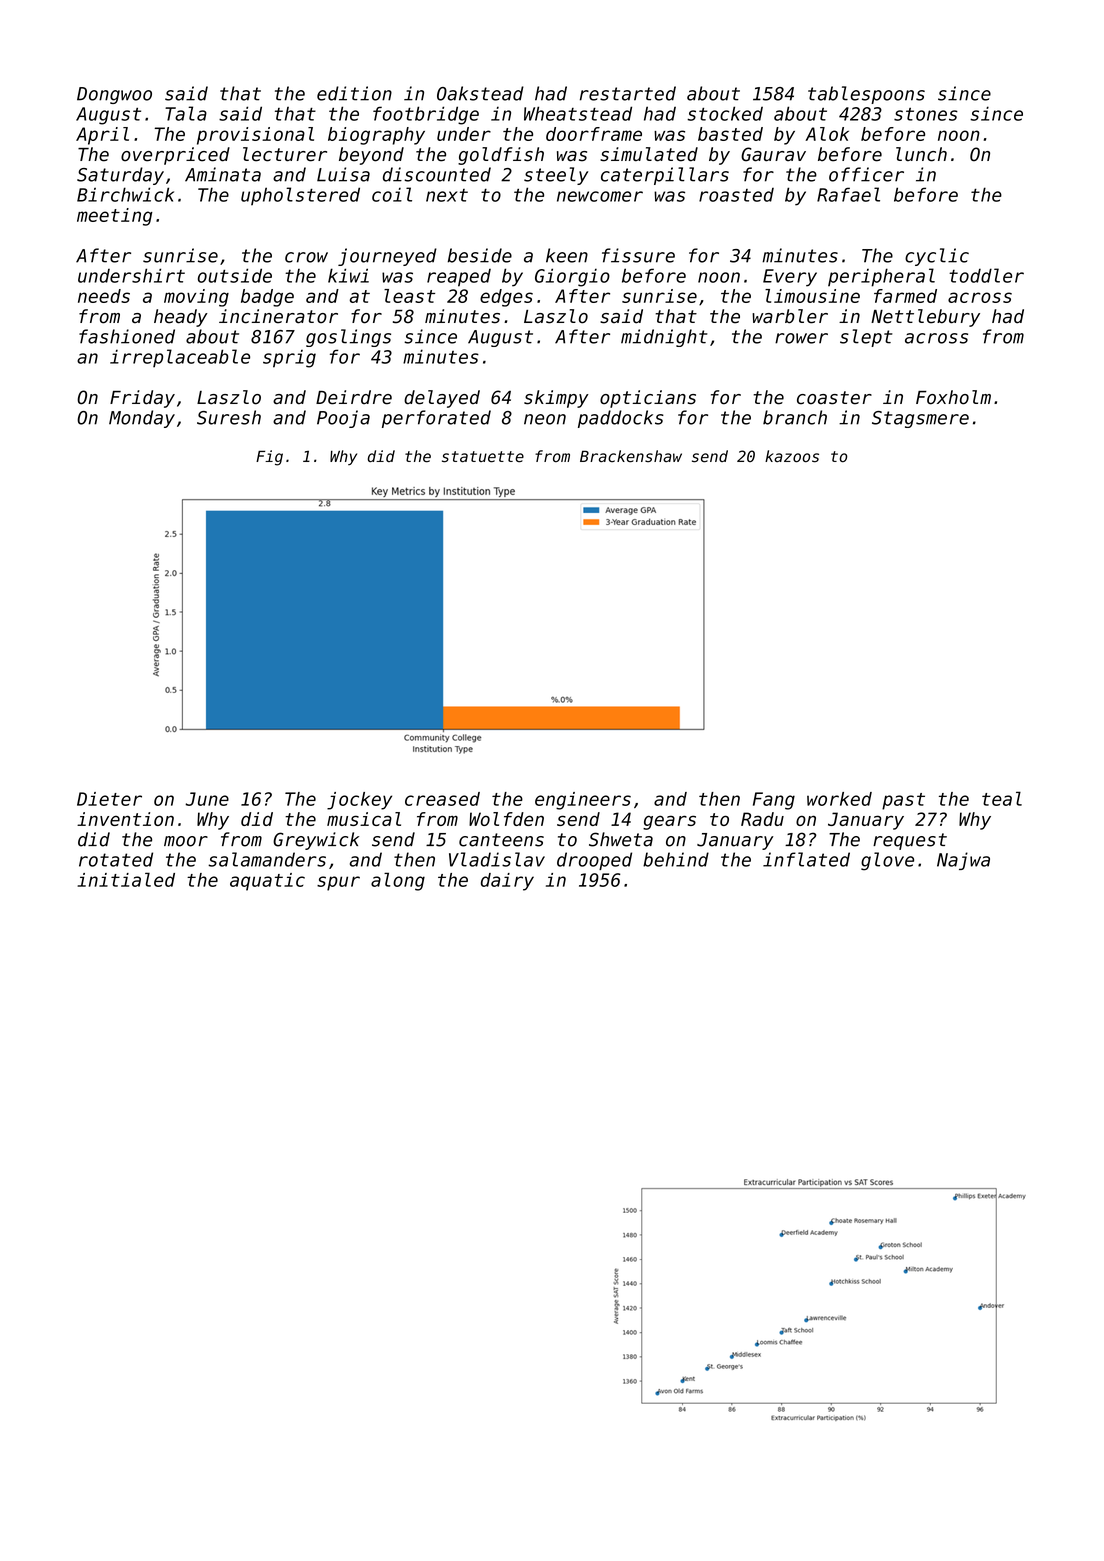 The height and width of the image is (1561, 1104). I want to click on creased, so click(442, 799).
